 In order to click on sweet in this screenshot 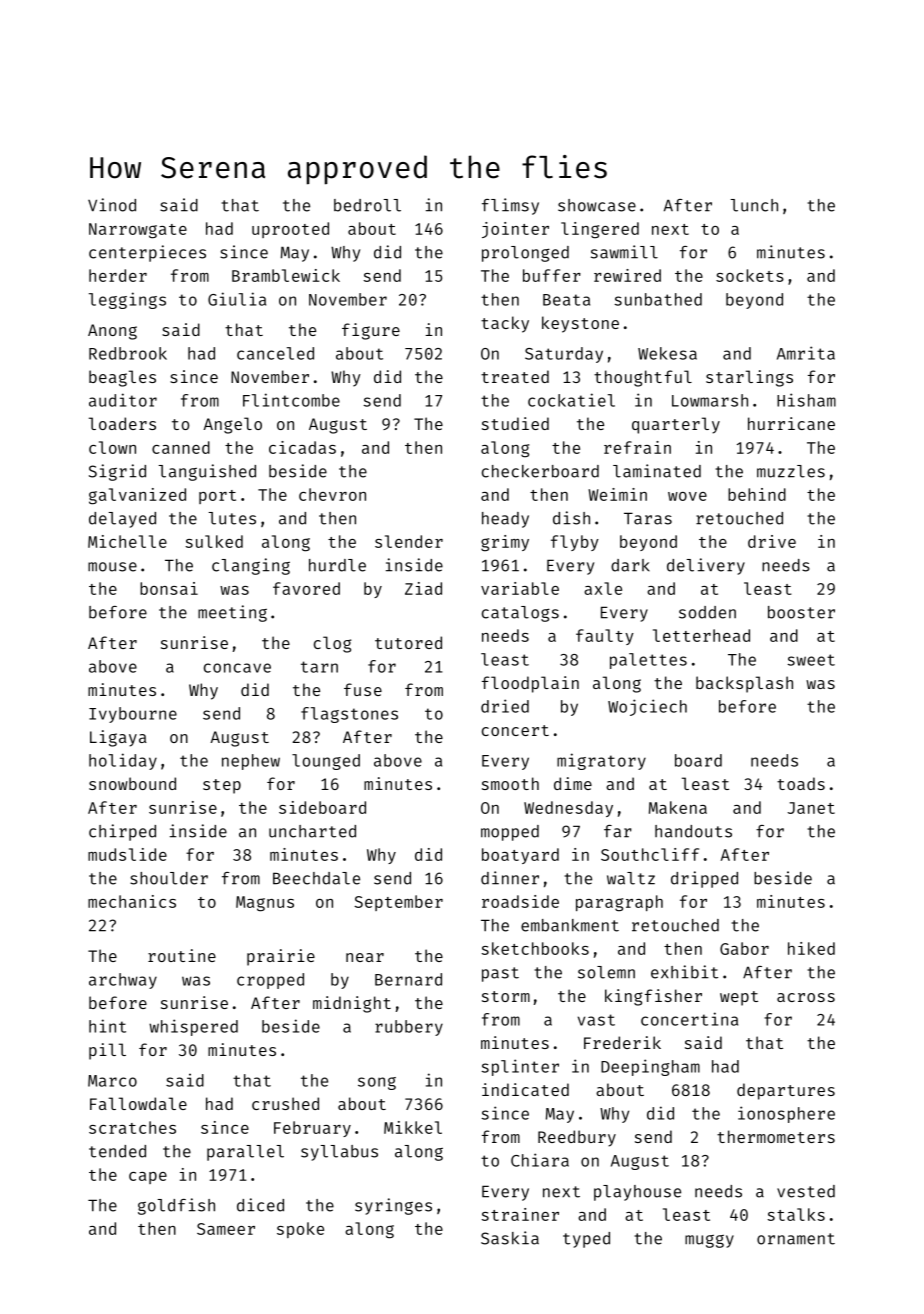, I will do `click(811, 660)`.
